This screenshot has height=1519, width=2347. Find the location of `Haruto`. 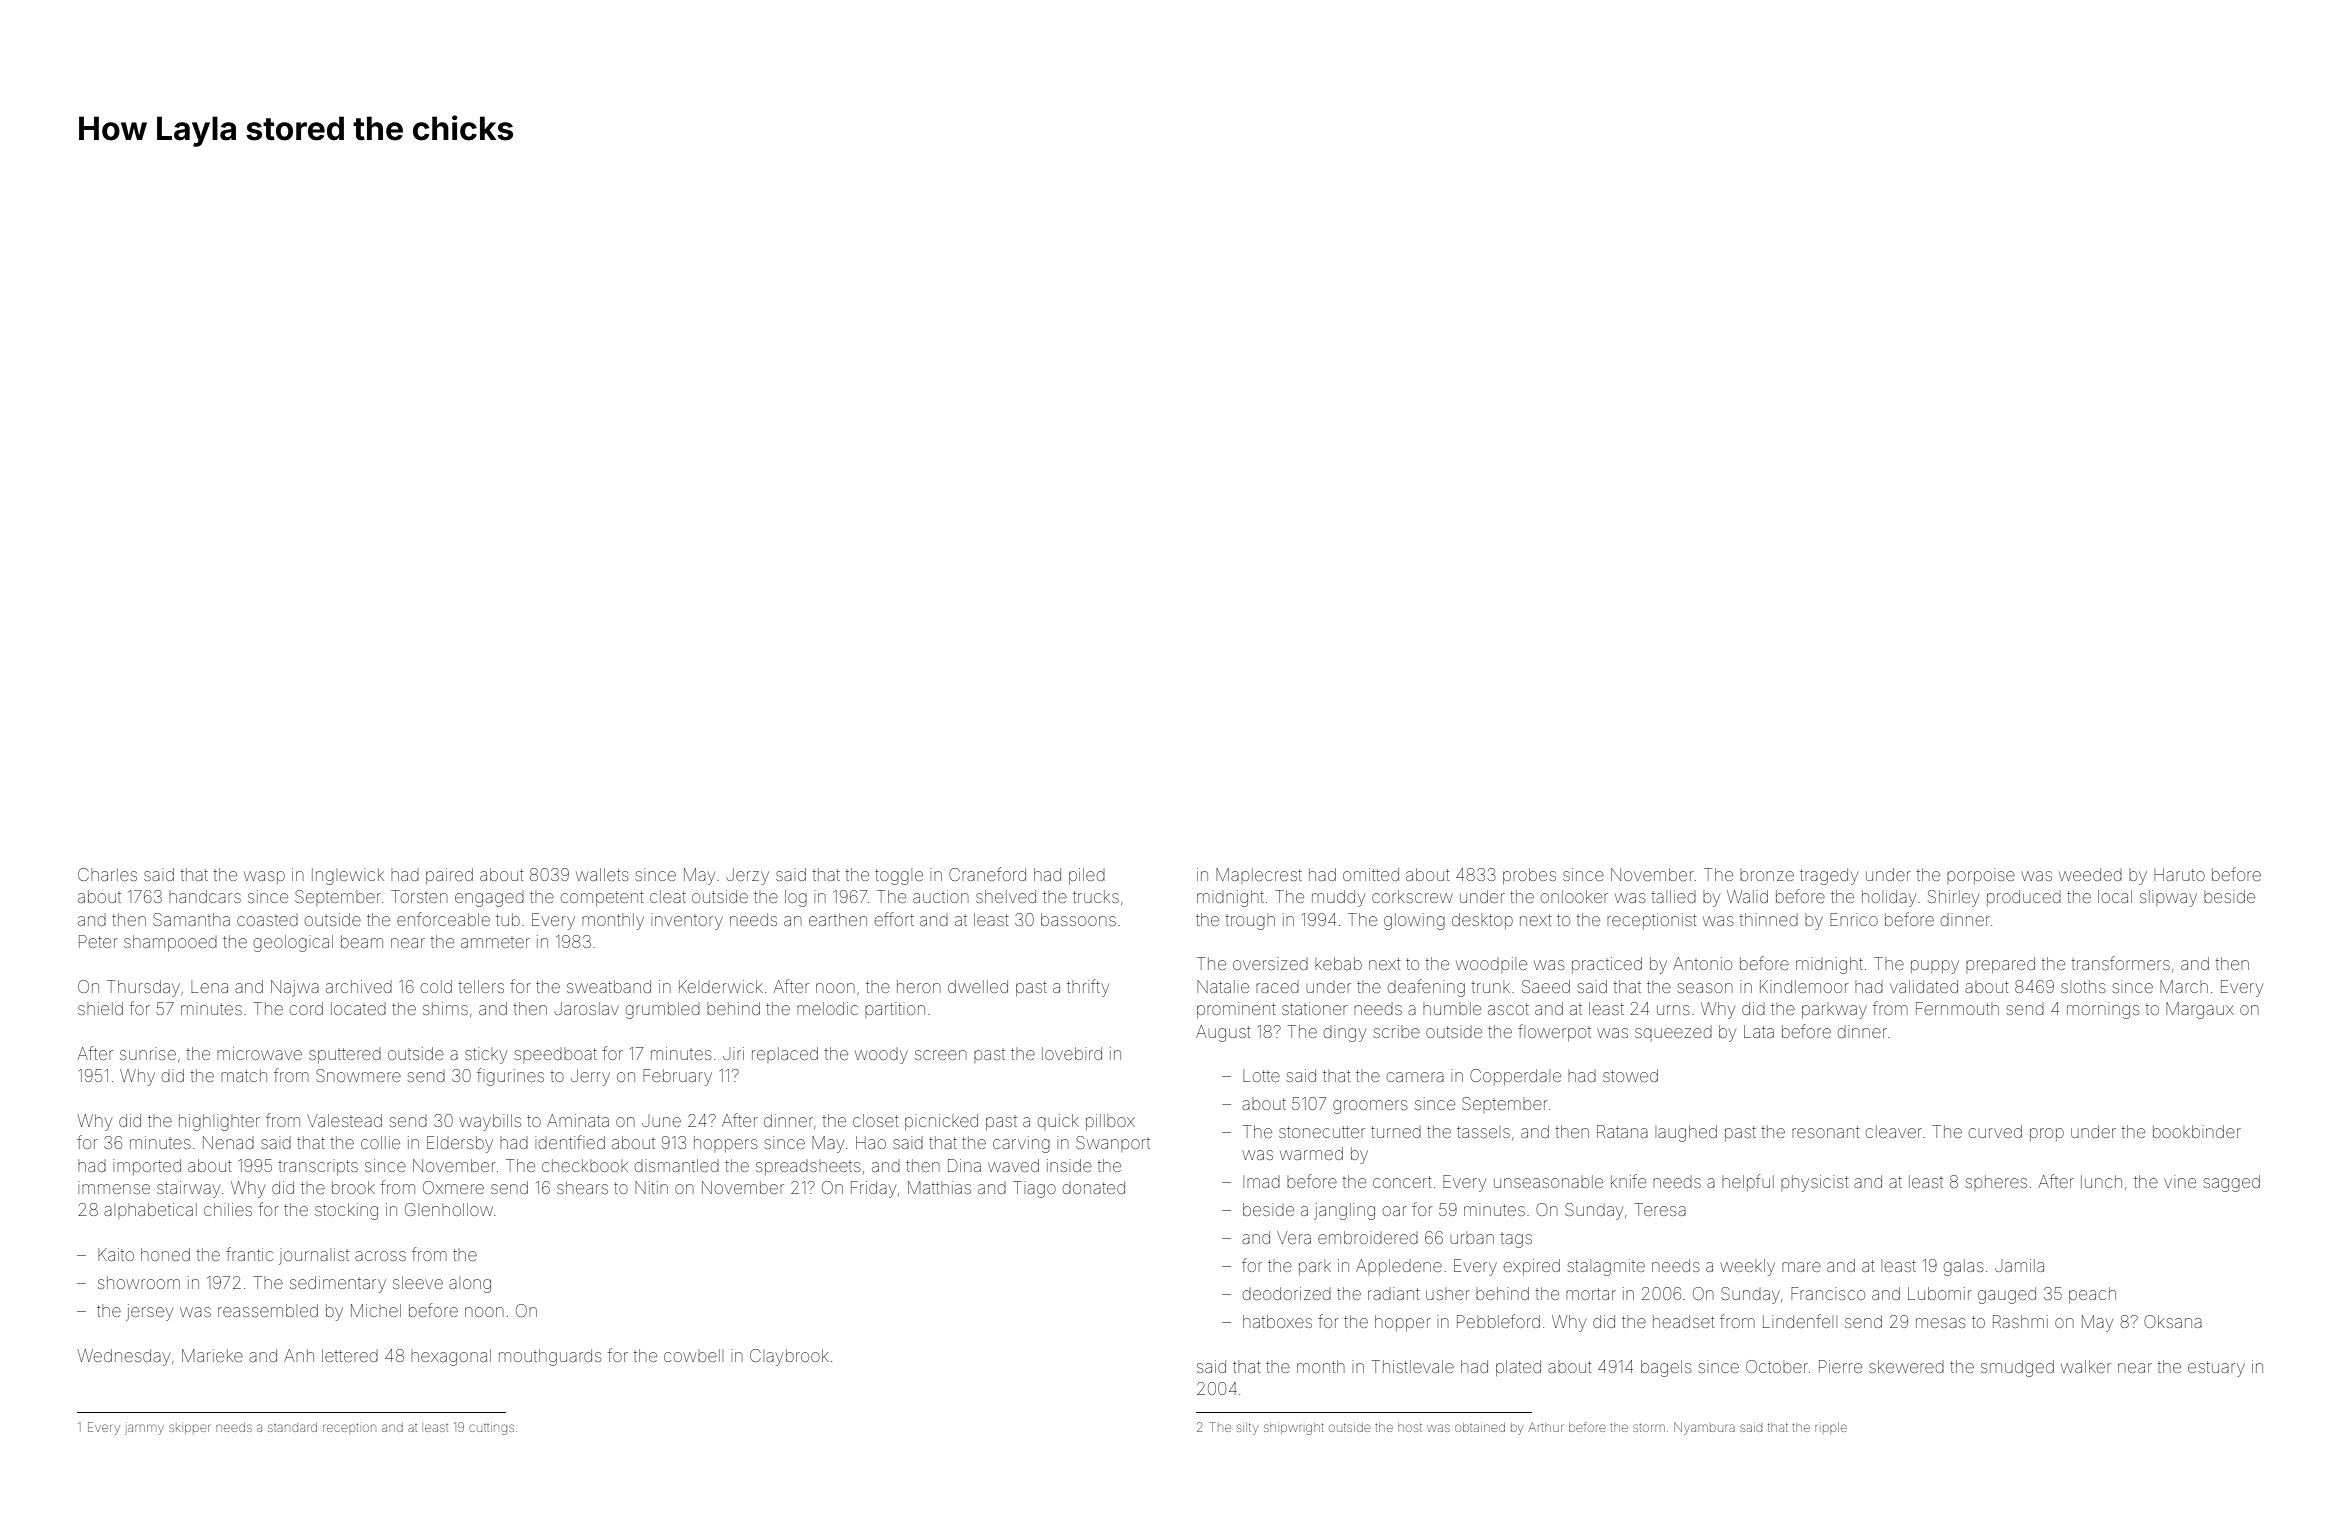

Haruto is located at coordinates (2179, 874).
